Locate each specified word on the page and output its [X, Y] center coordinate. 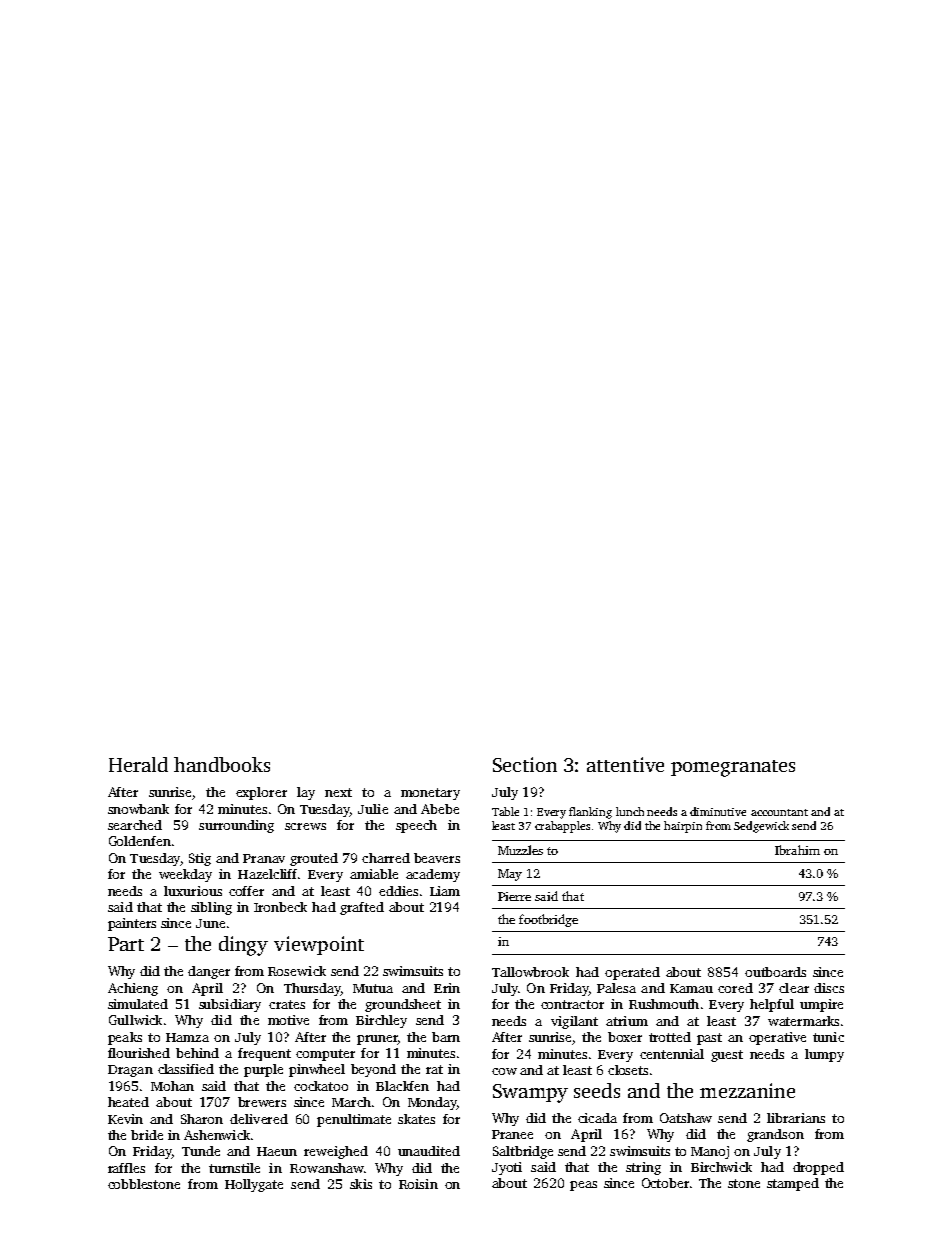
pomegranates [733, 768]
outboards [775, 972]
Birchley [381, 1021]
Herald [138, 764]
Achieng [133, 989]
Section [525, 764]
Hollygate [254, 1185]
